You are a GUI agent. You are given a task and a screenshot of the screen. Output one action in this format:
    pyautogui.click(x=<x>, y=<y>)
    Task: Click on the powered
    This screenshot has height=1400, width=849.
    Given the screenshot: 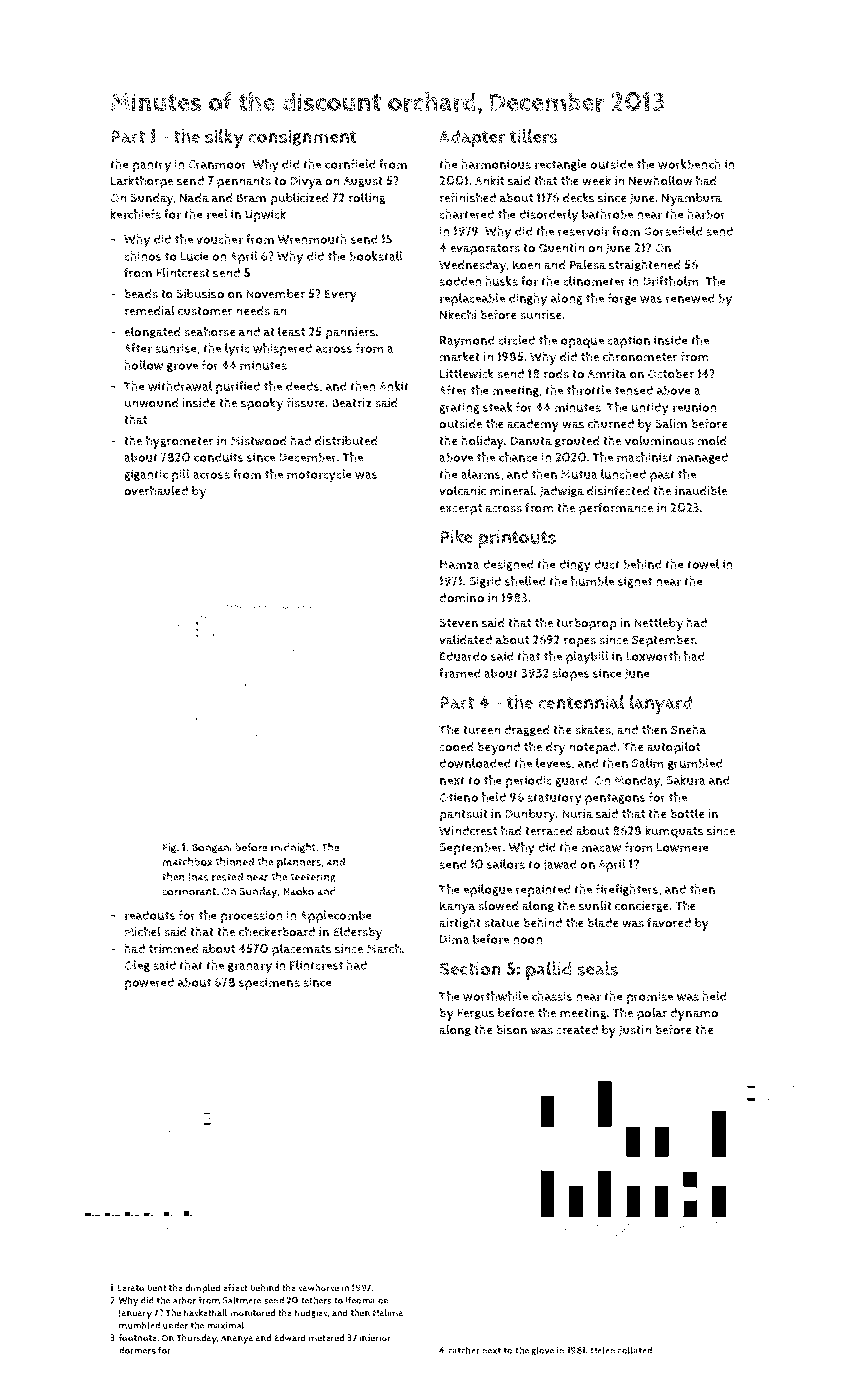 What is the action you would take?
    pyautogui.click(x=149, y=983)
